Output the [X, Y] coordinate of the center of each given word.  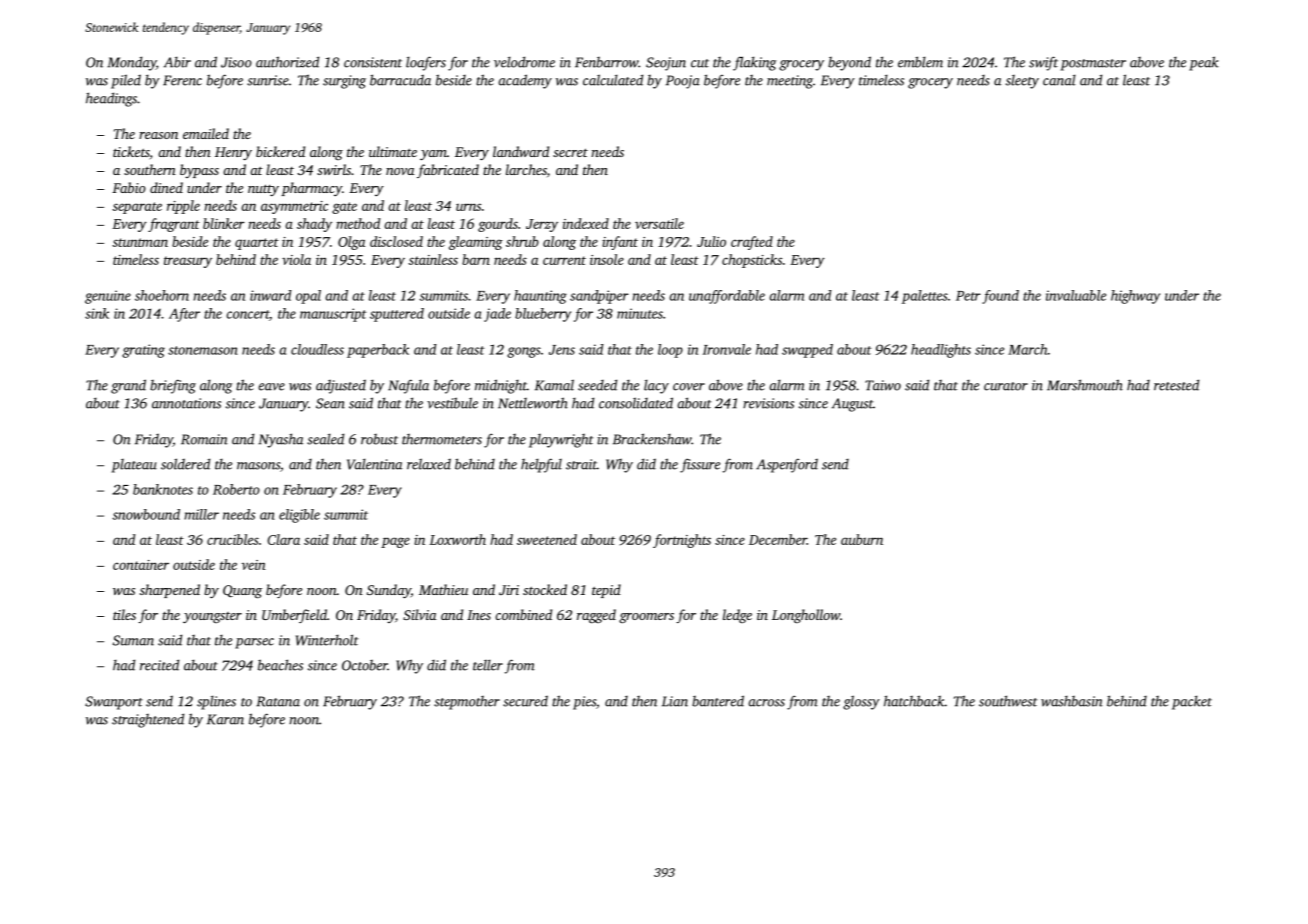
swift [1043, 63]
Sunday [389, 591]
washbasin [1072, 701]
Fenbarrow [606, 62]
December [778, 539]
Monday [131, 63]
